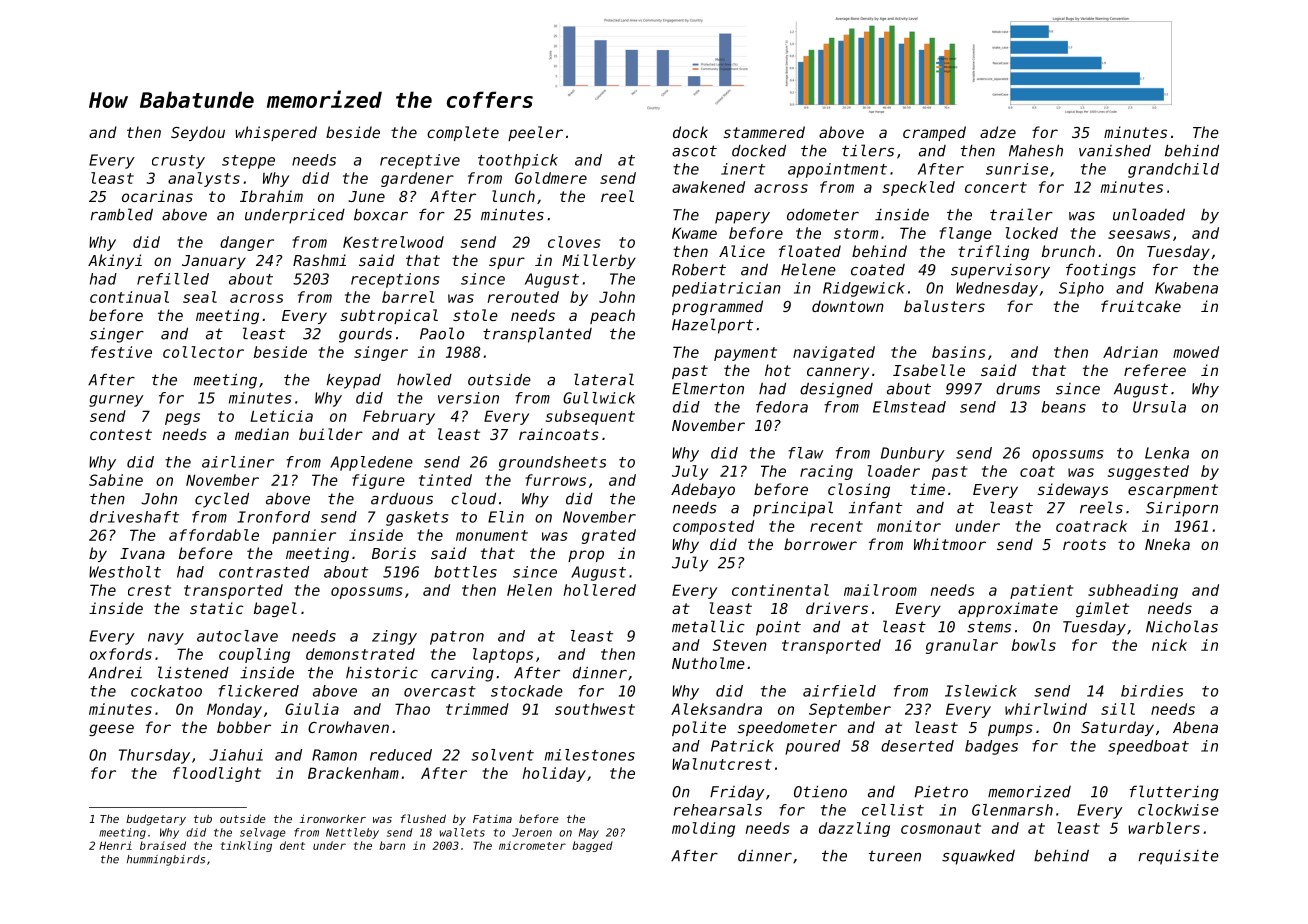  I want to click on borrower, so click(820, 544).
